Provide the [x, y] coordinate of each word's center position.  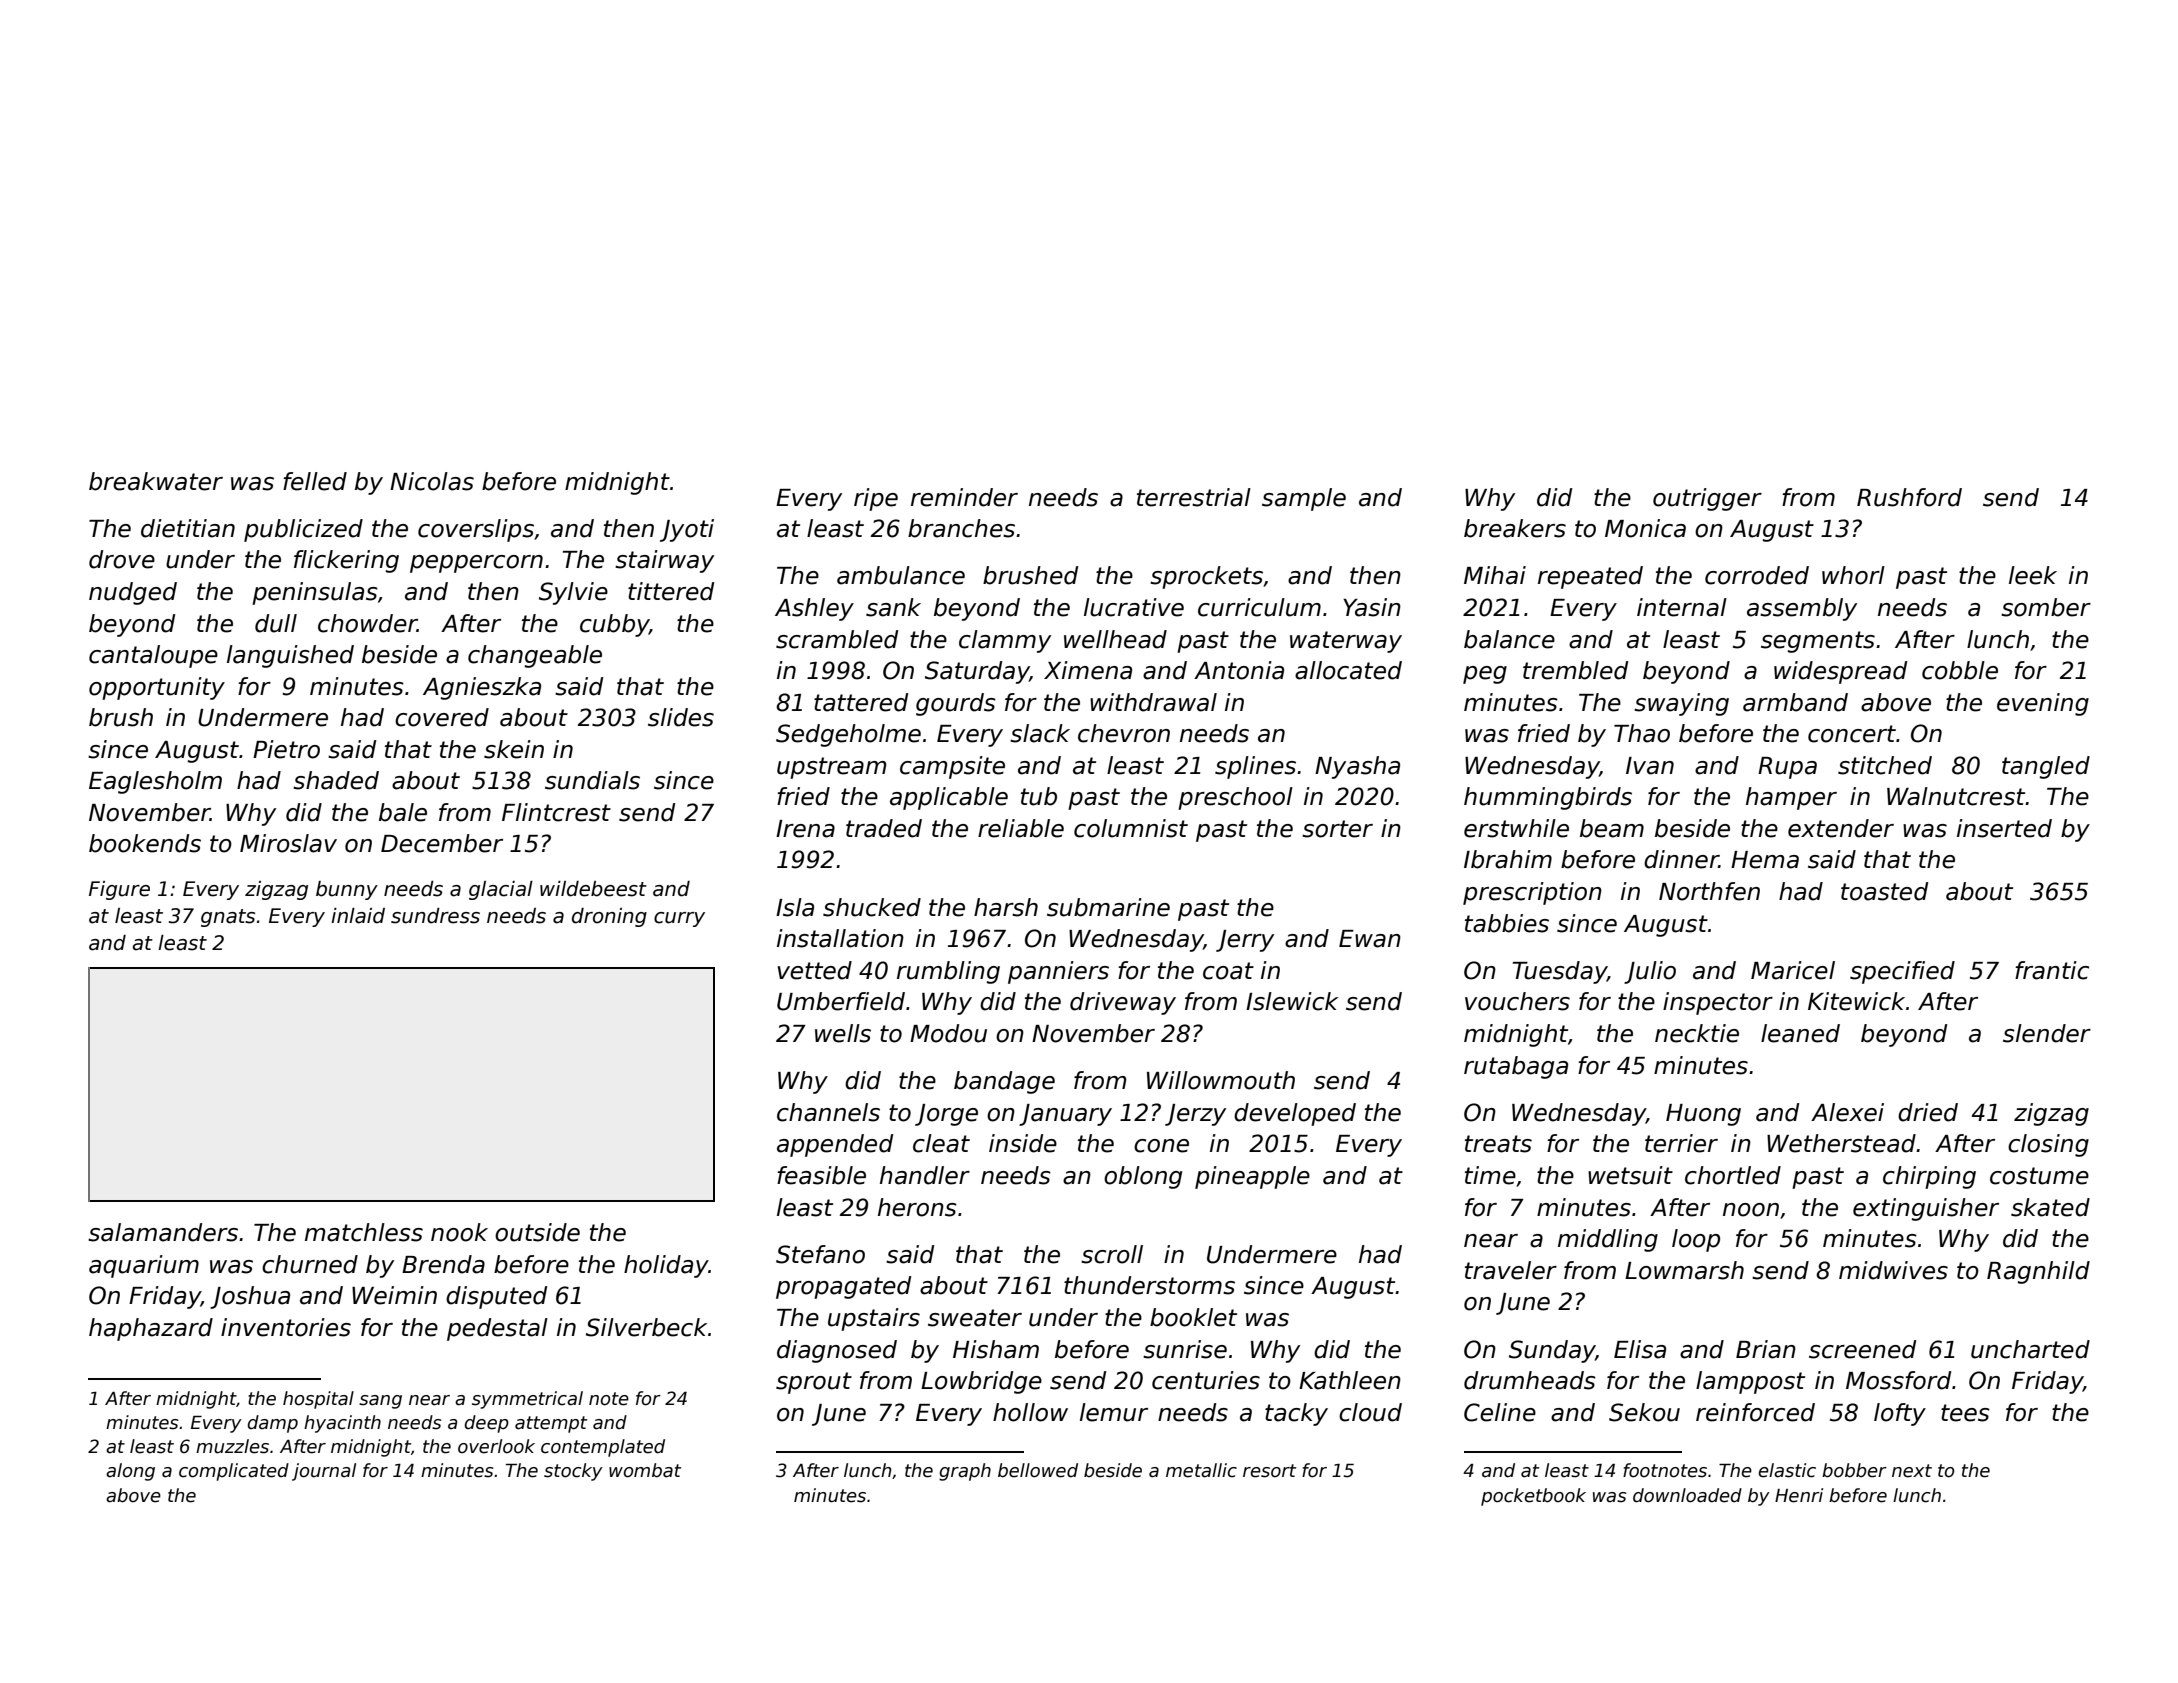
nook [459, 1232]
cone [1161, 1146]
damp [272, 1424]
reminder [964, 497]
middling [1608, 1240]
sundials [592, 780]
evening [2043, 704]
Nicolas [432, 481]
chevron [1124, 733]
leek [2033, 575]
